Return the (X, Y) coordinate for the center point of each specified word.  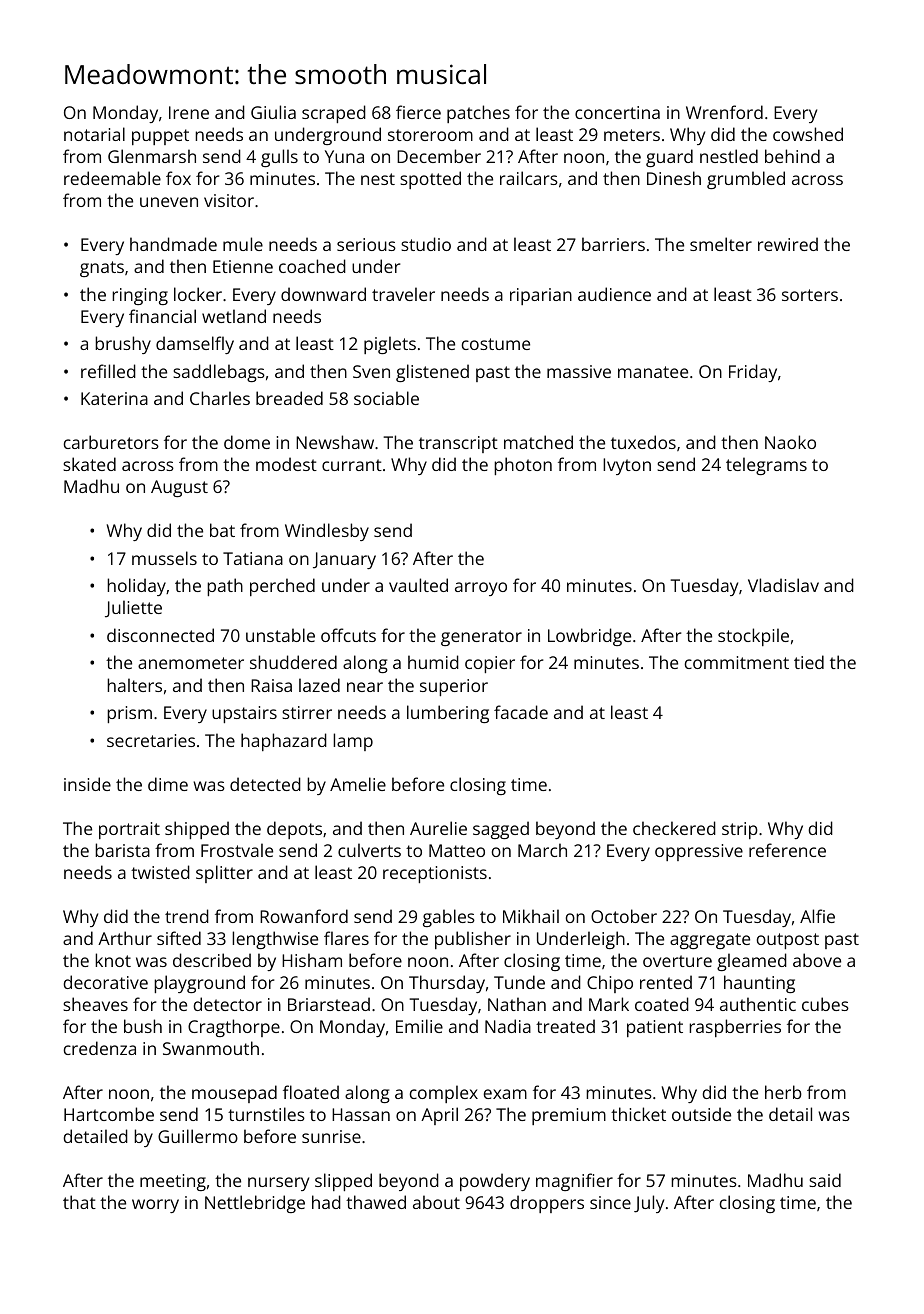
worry (155, 1206)
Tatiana (253, 558)
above (817, 960)
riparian (541, 296)
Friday (753, 373)
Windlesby (327, 532)
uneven (169, 202)
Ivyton (627, 466)
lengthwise (275, 940)
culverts (369, 850)
